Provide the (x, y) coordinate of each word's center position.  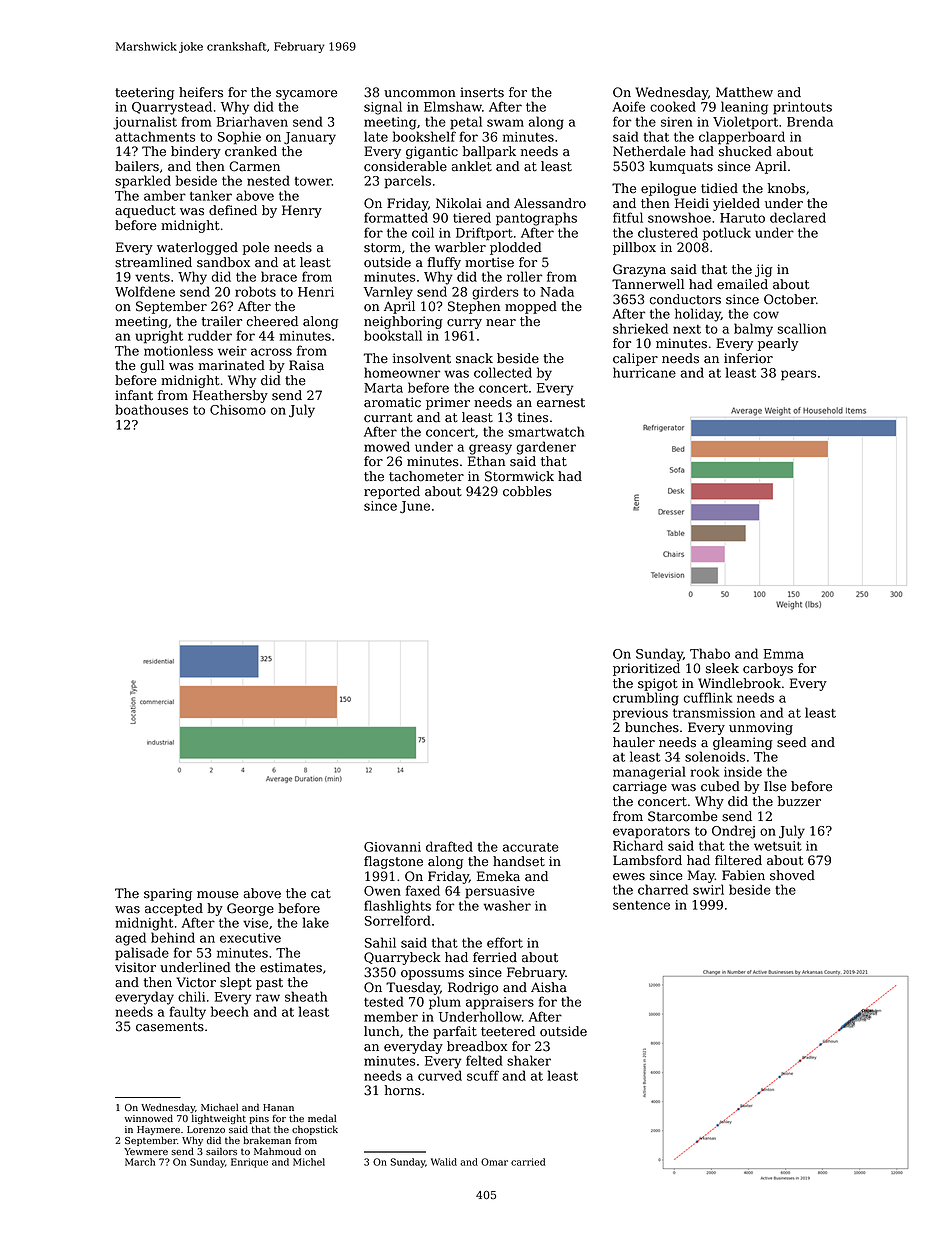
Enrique (249, 1163)
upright (159, 337)
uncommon (420, 94)
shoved (792, 875)
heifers (201, 92)
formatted (396, 217)
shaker (529, 1060)
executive (250, 938)
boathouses (151, 409)
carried (528, 1162)
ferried (495, 957)
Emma (784, 654)
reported (392, 492)
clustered (668, 232)
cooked (673, 106)
